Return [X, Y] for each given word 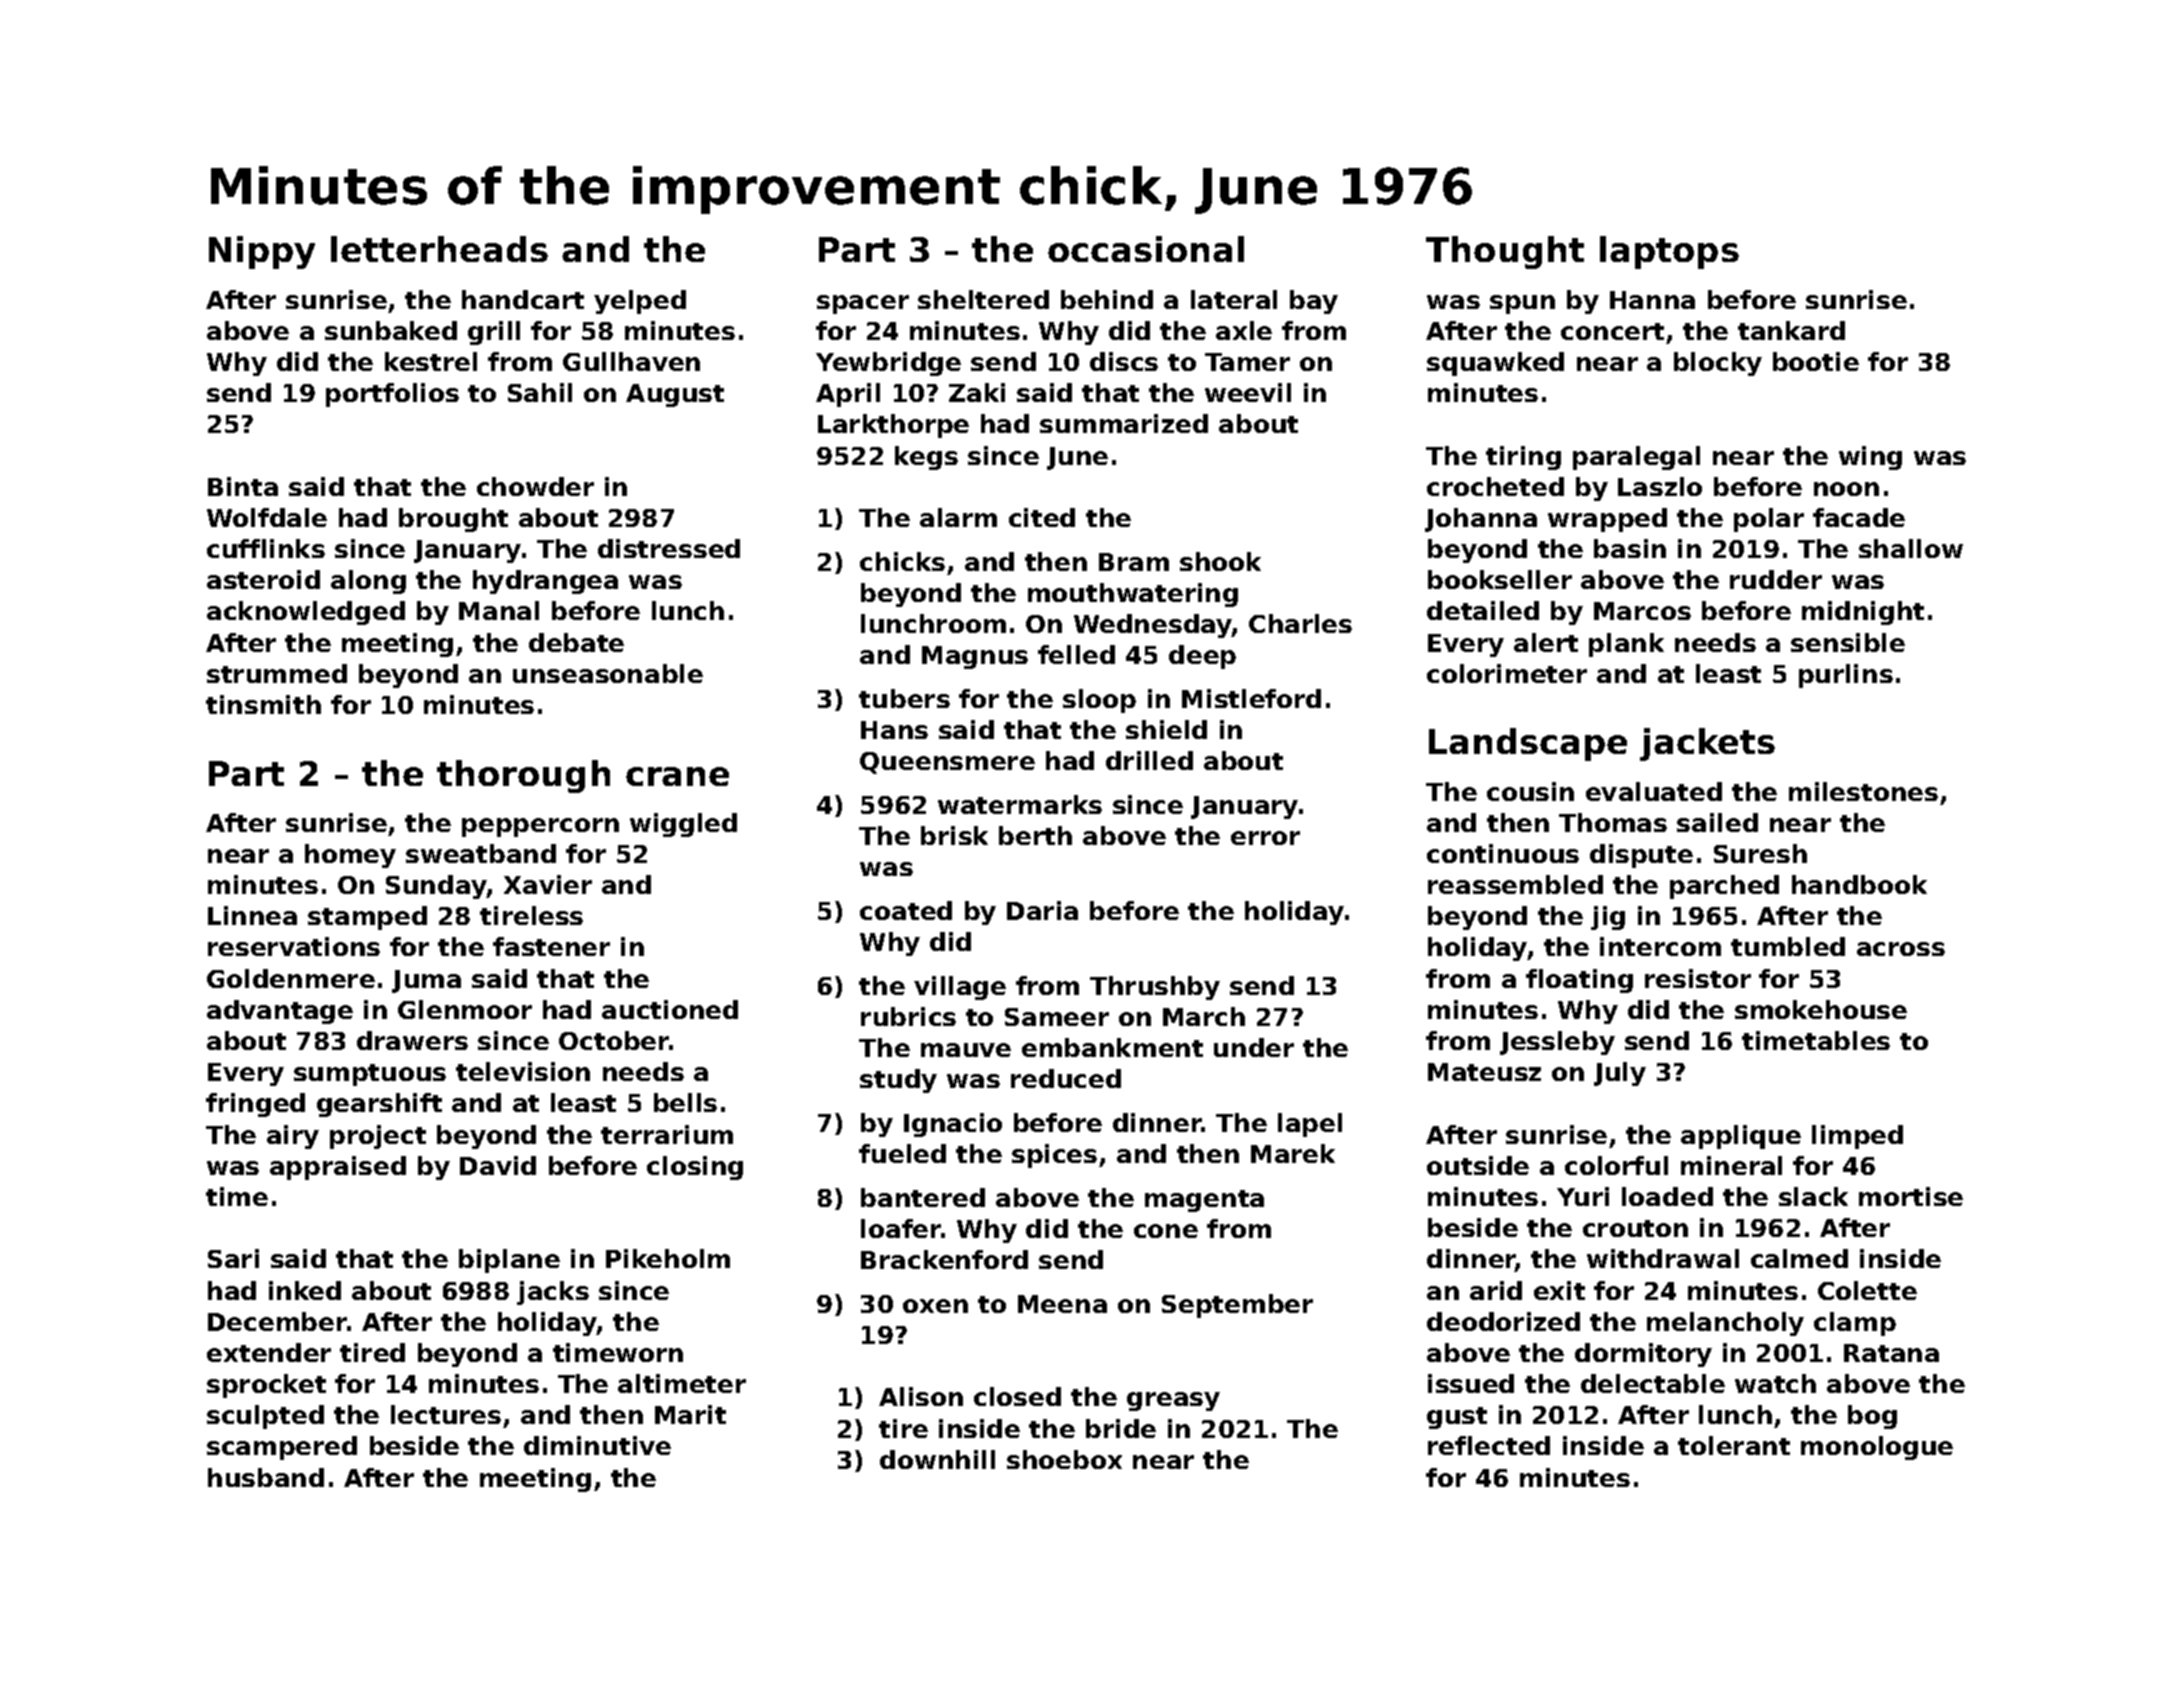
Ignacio [953, 1125]
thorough [523, 776]
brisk [954, 835]
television [523, 1071]
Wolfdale [267, 517]
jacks [553, 1293]
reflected [1489, 1445]
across [1901, 949]
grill [494, 333]
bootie [1816, 361]
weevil [1248, 392]
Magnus [975, 657]
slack [1813, 1196]
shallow [1911, 548]
